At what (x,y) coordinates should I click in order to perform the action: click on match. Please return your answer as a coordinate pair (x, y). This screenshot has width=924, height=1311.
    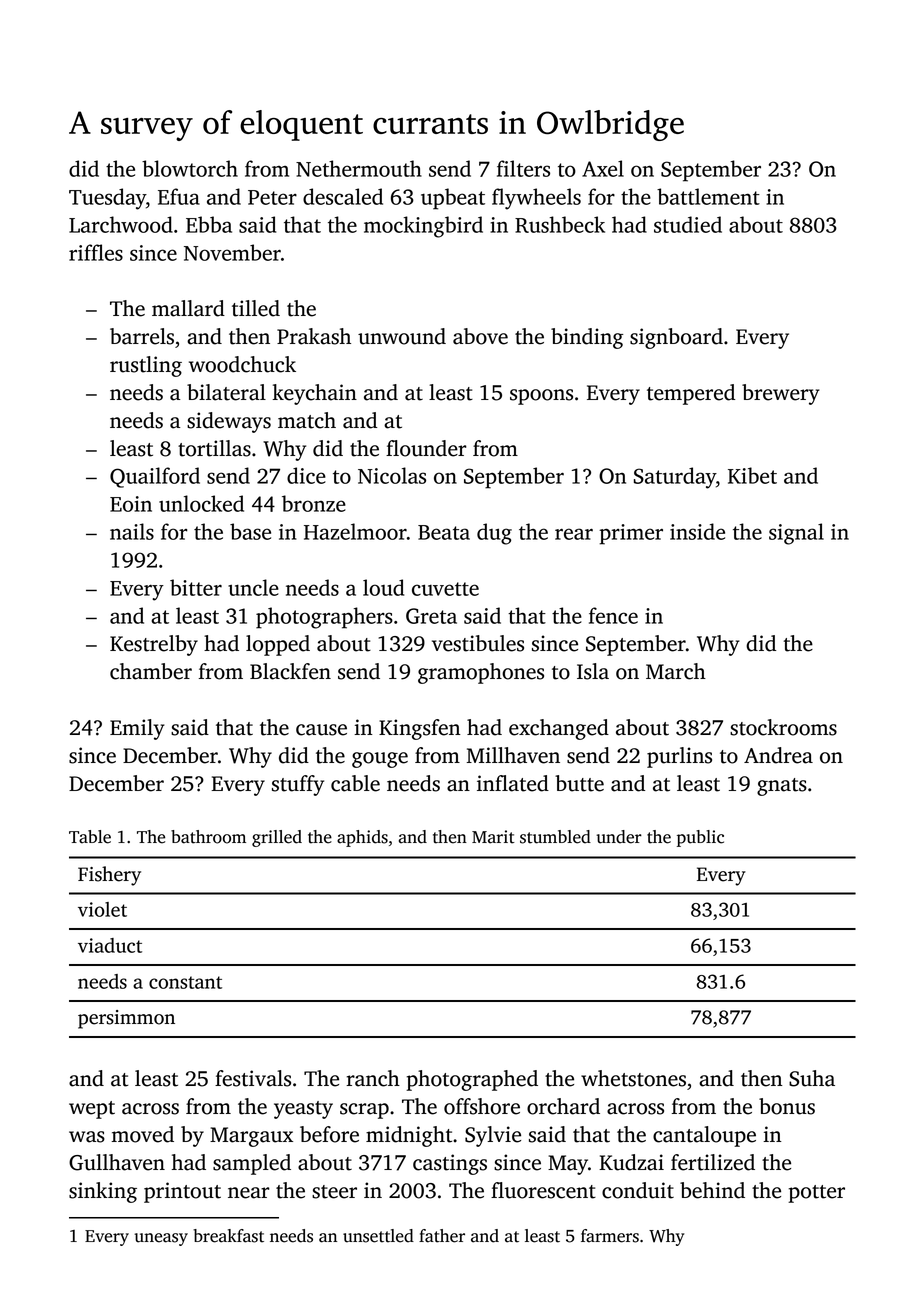
    Looking at the image, I should click on (307, 420).
